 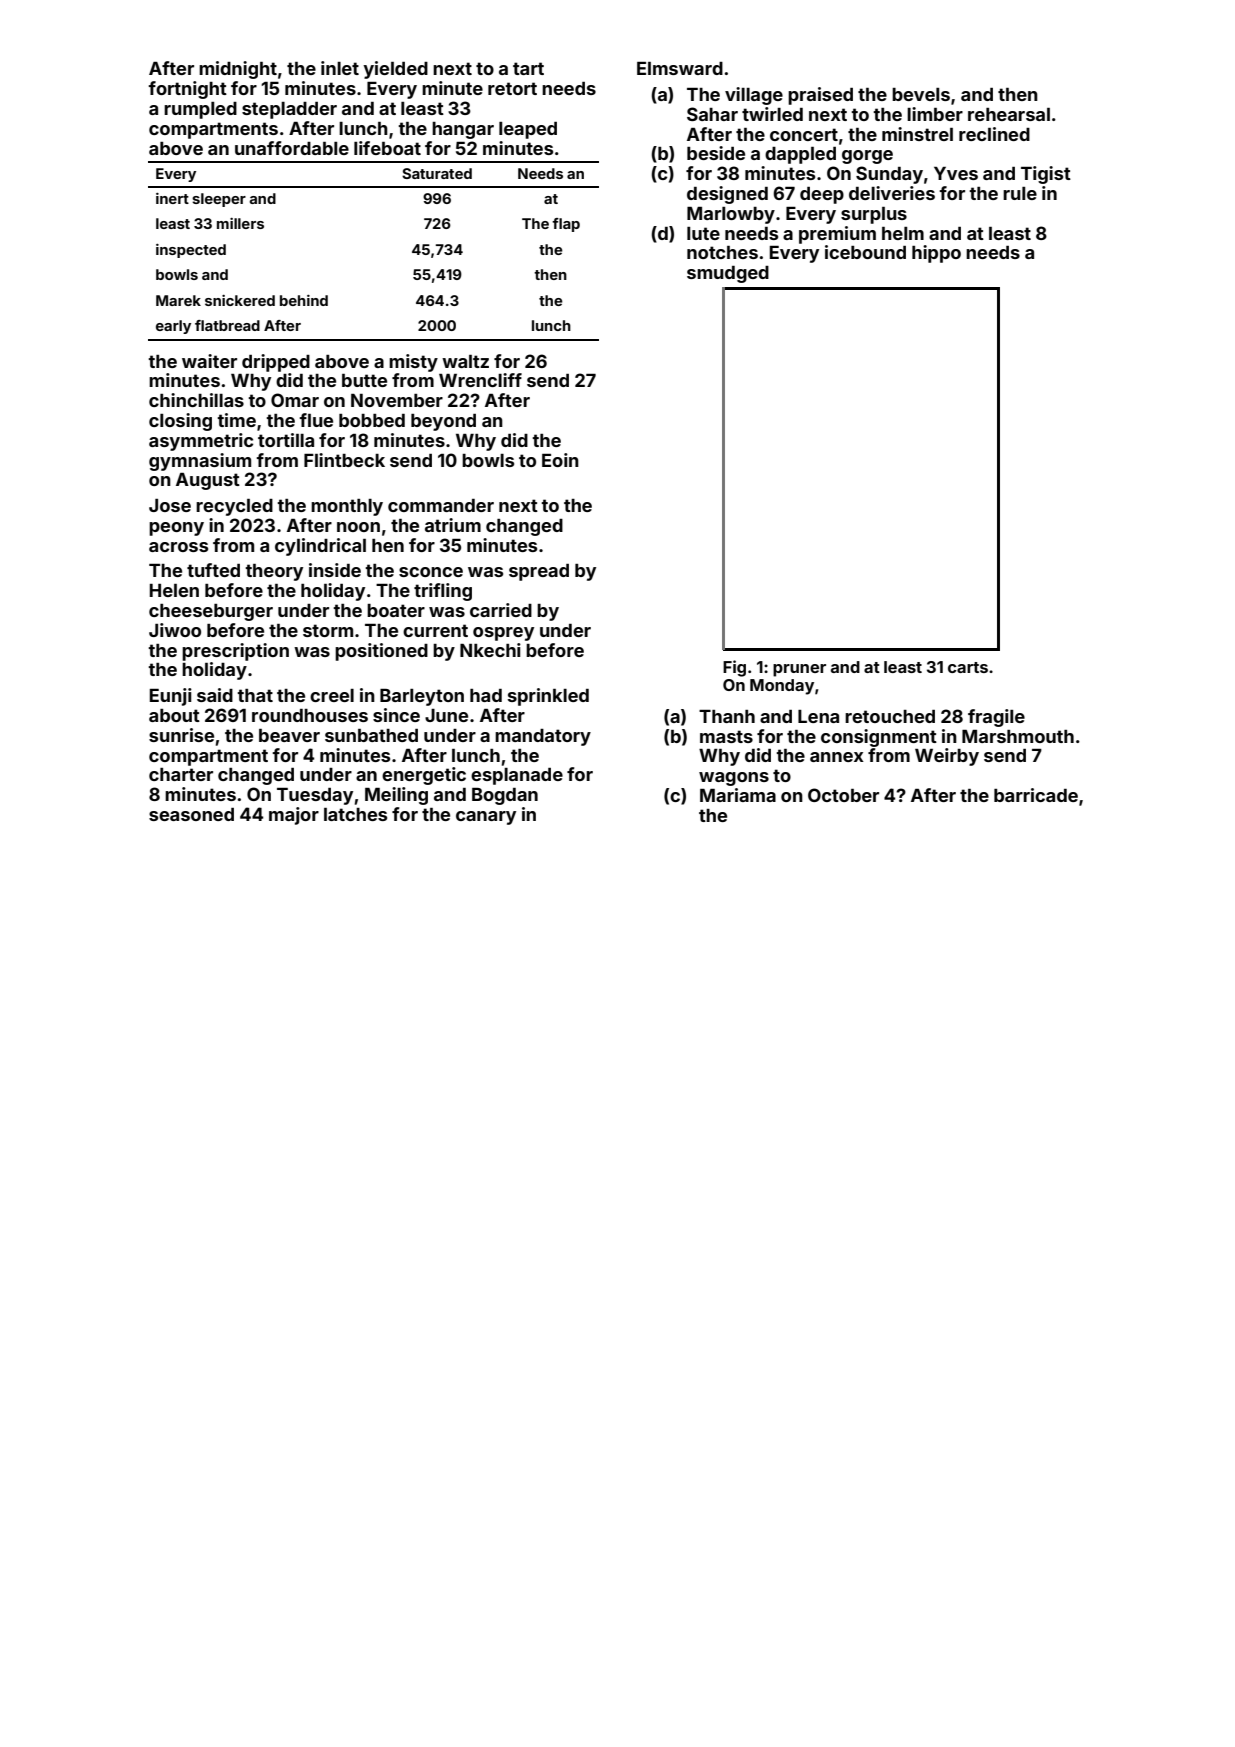 What do you see at coordinates (843, 795) in the screenshot?
I see `October` at bounding box center [843, 795].
